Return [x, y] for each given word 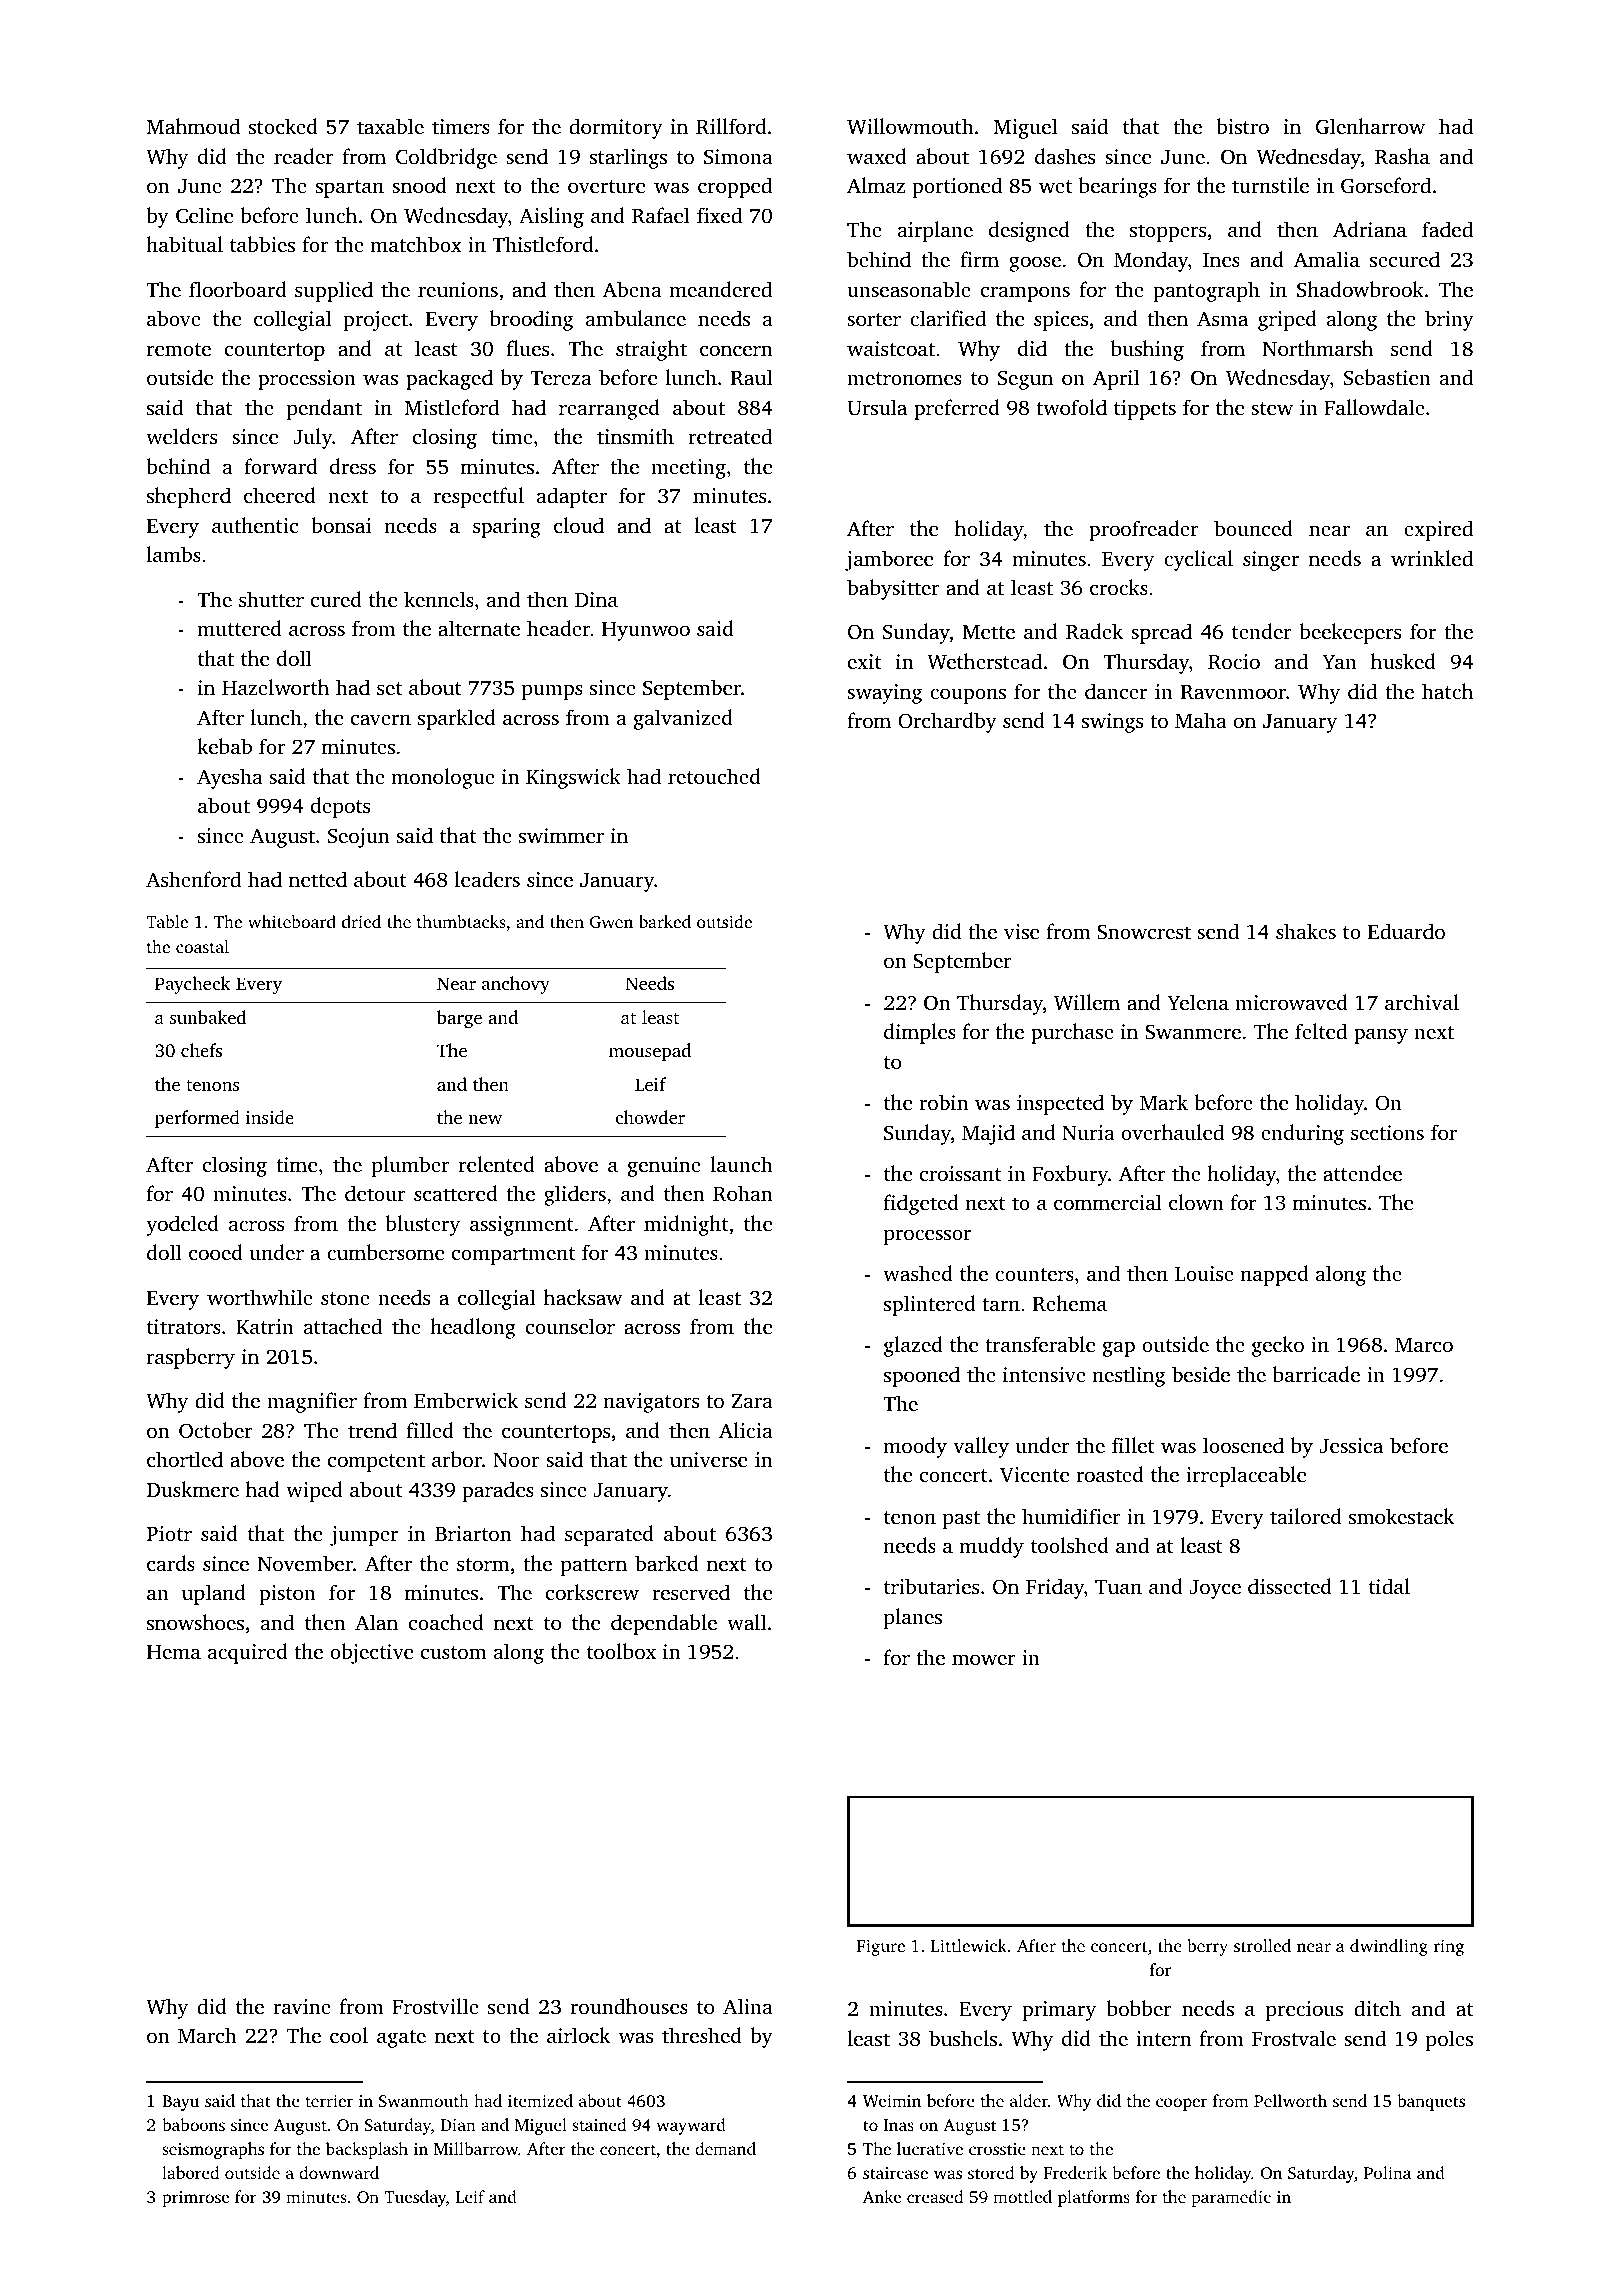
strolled [1262, 1945]
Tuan [1118, 1587]
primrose [195, 2199]
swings [1112, 723]
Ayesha [230, 778]
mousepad [650, 1052]
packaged [449, 379]
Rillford [731, 126]
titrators [184, 1326]
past [961, 1520]
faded [1447, 229]
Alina [748, 2006]
